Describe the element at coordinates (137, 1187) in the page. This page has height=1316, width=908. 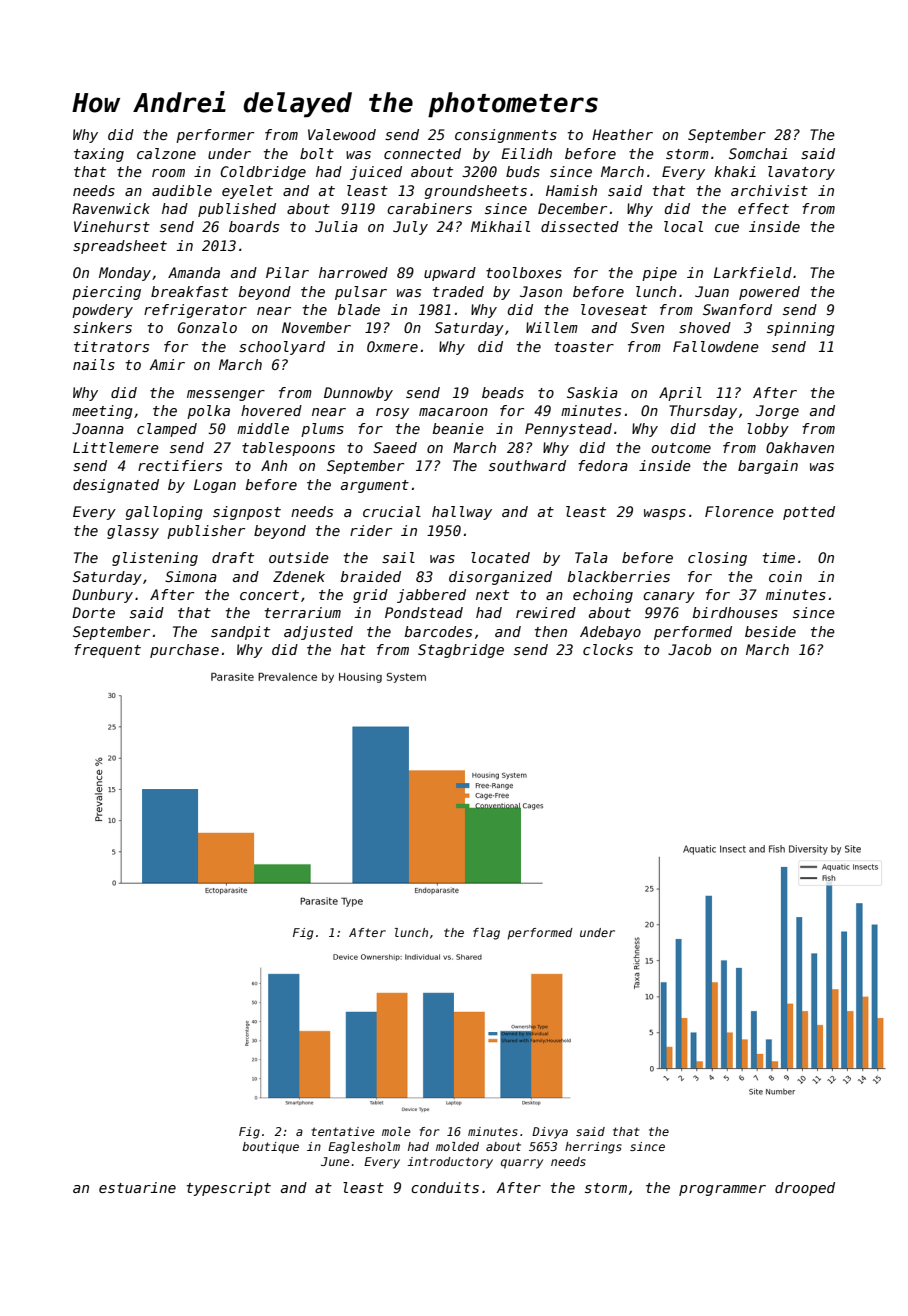
I see `estuarine` at that location.
